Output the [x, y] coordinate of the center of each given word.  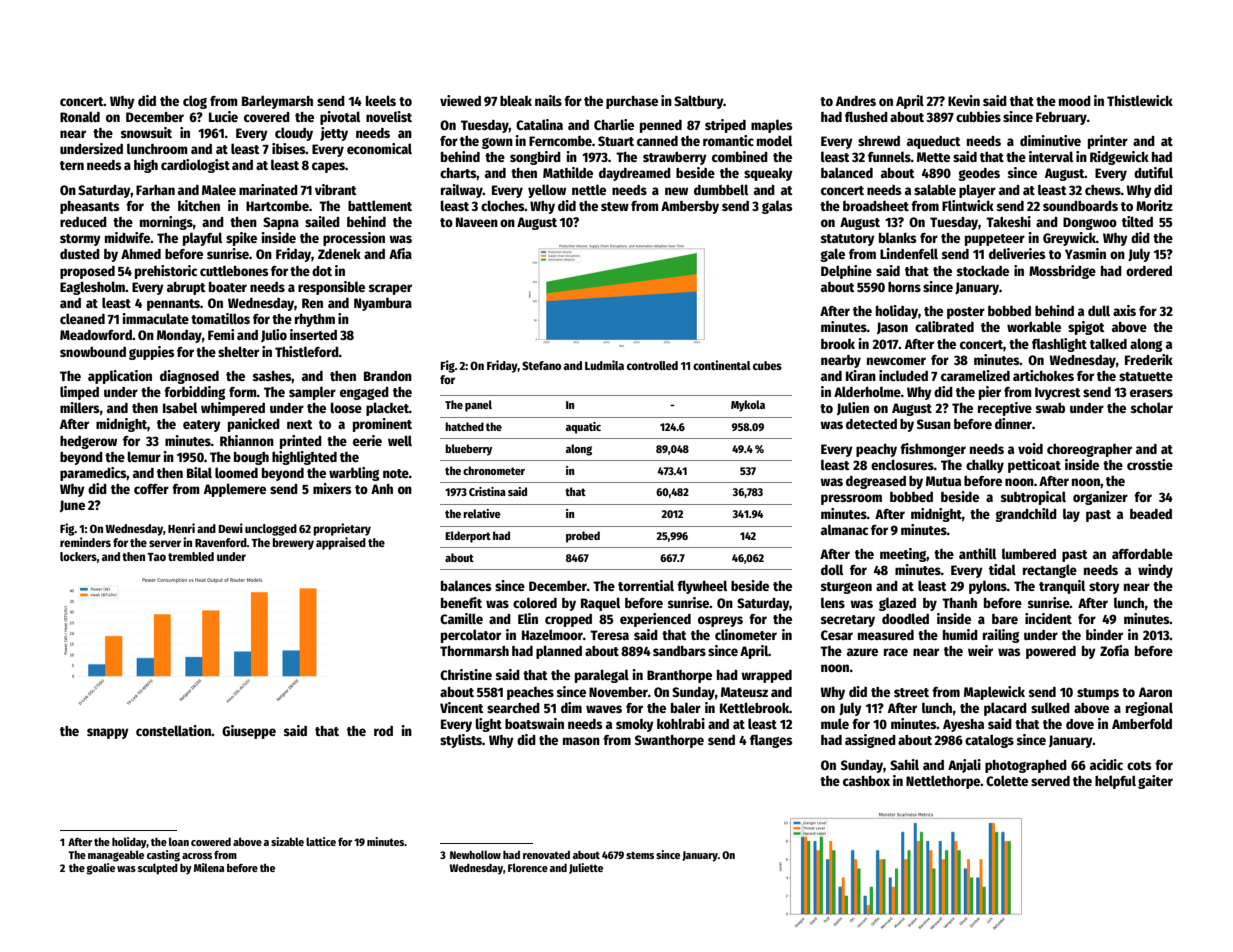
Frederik [1149, 359]
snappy [108, 733]
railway [462, 191]
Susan [934, 424]
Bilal [199, 472]
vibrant [336, 189]
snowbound [93, 352]
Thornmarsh [474, 651]
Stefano [541, 365]
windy [1155, 571]
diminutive [1050, 140]
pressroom [851, 499]
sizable [287, 841]
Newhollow [475, 854]
